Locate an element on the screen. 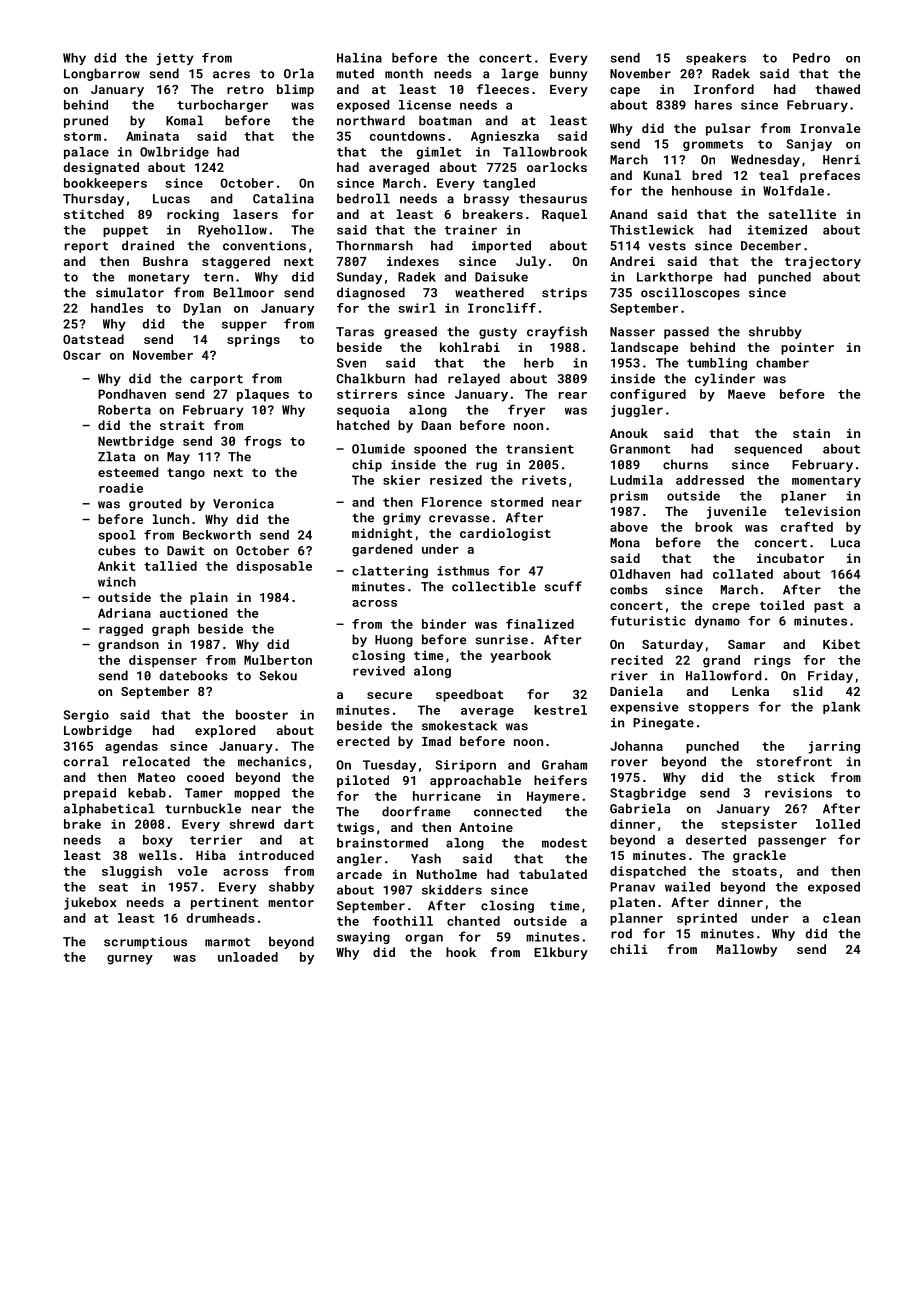  speedboat is located at coordinates (470, 695).
